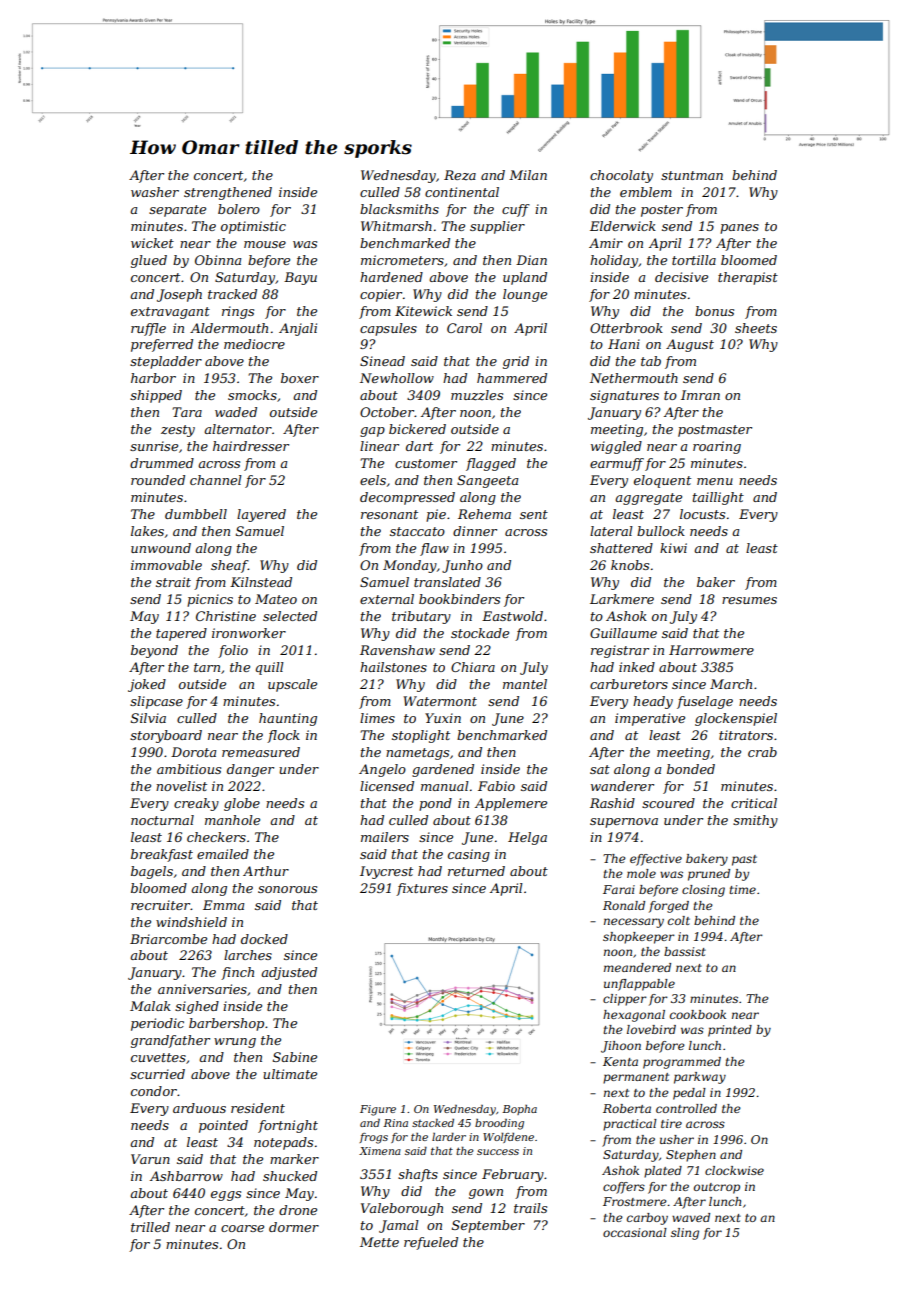  I want to click on Guillaume, so click(623, 633).
